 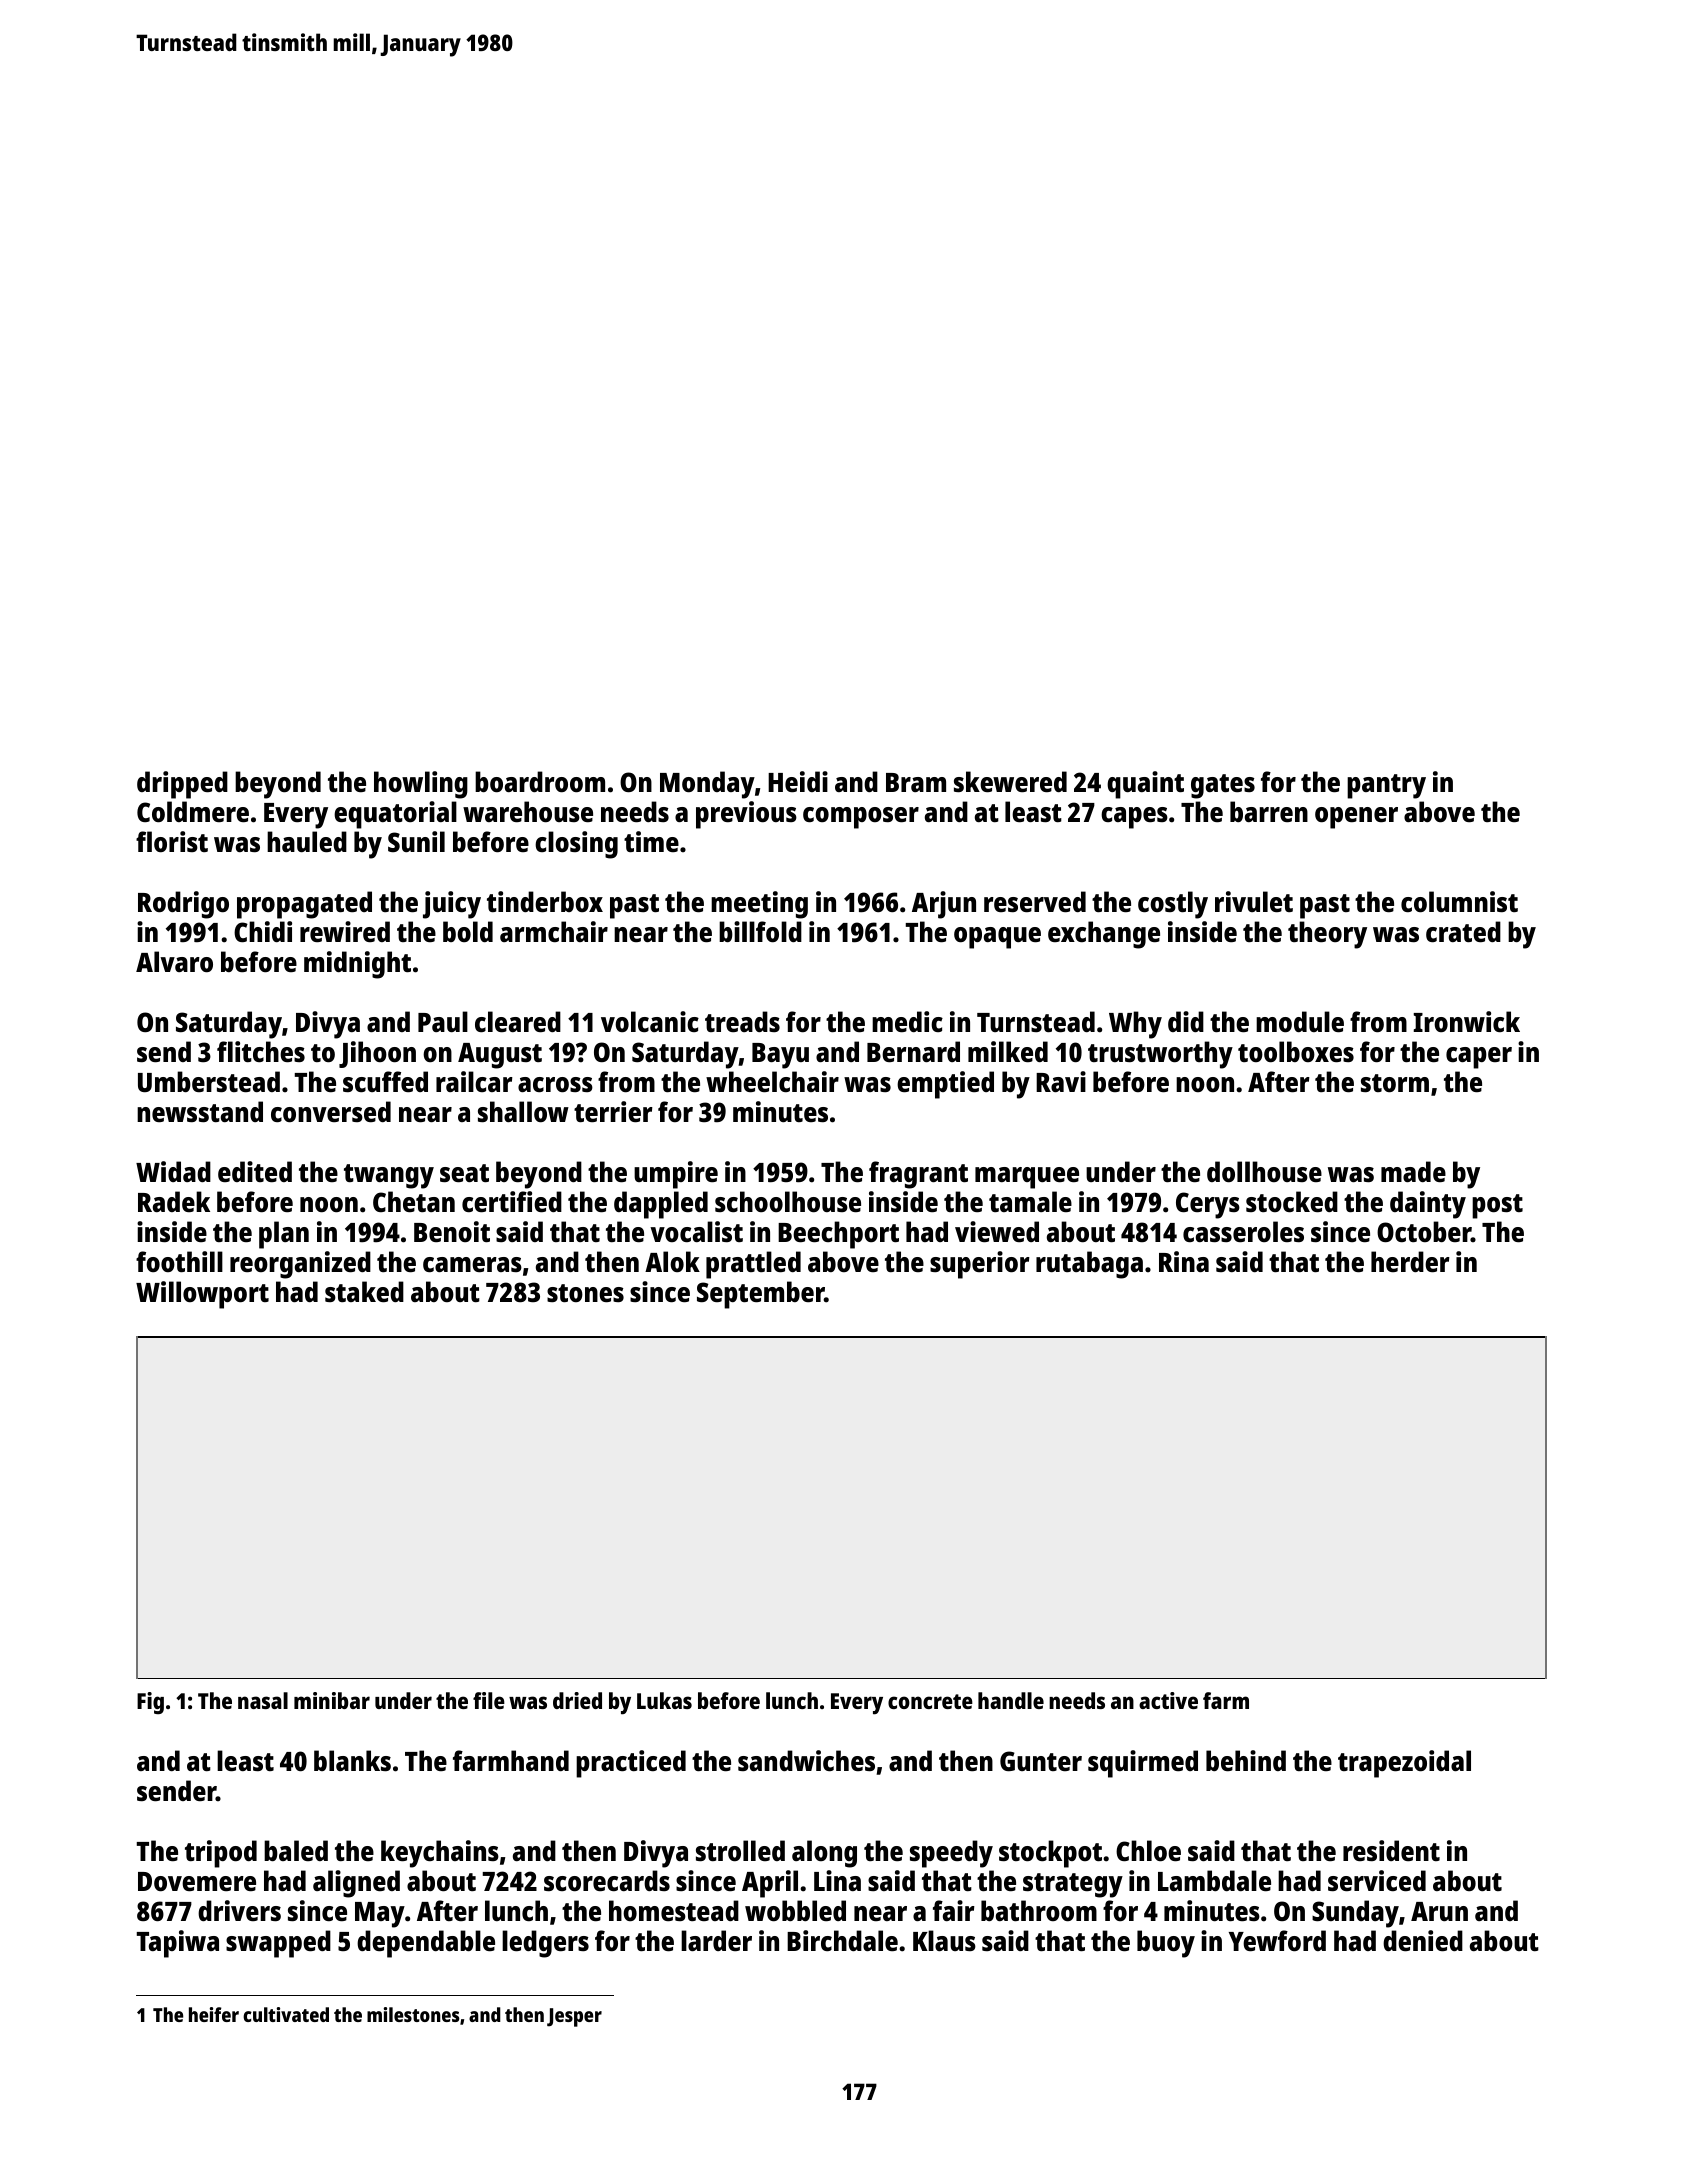 I want to click on active, so click(x=1168, y=1700).
